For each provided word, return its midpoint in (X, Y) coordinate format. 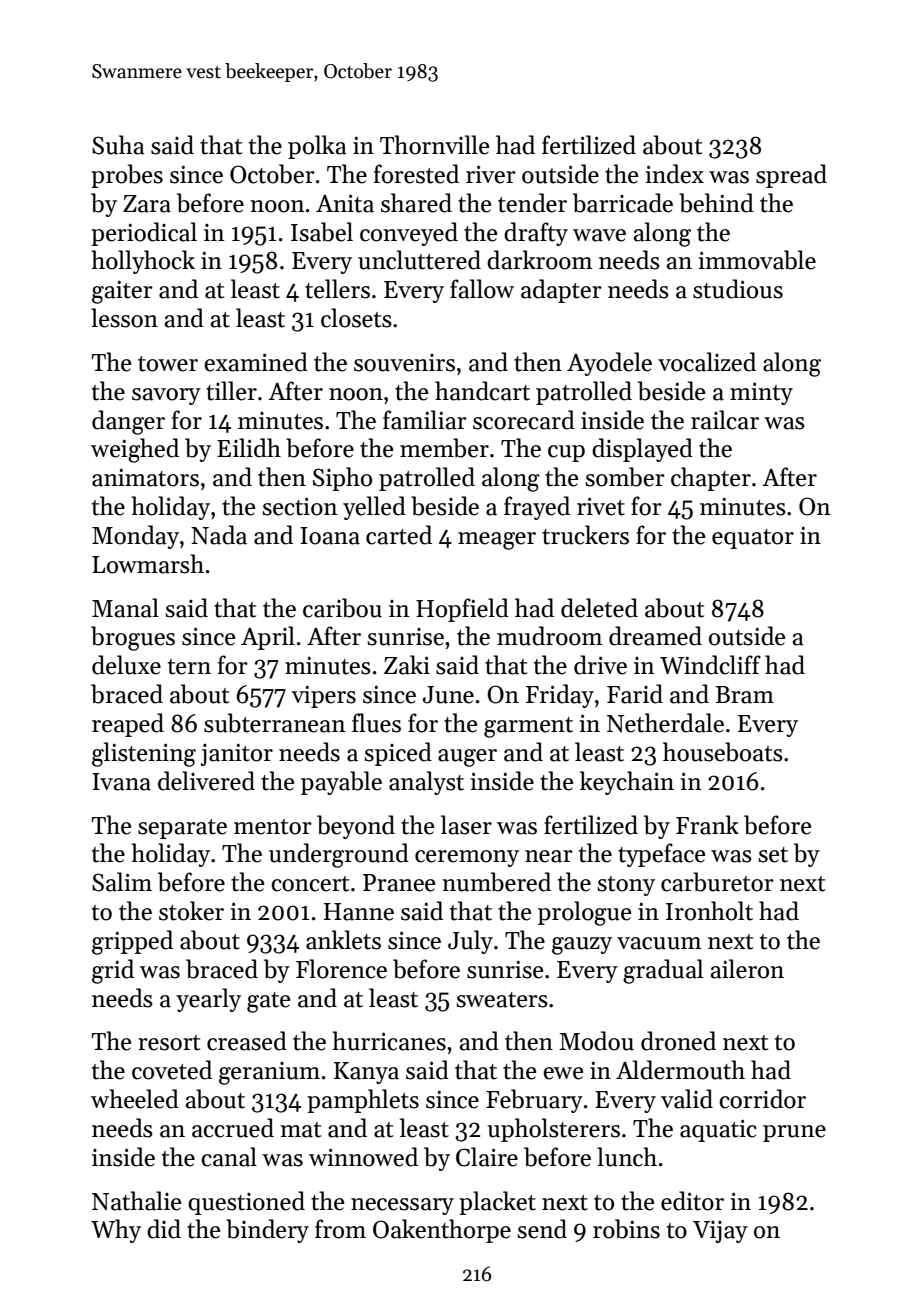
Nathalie (136, 1201)
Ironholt (709, 911)
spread (791, 176)
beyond (356, 827)
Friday (560, 696)
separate (182, 829)
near (549, 856)
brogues (133, 638)
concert (310, 884)
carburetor (717, 882)
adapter (561, 291)
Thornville (434, 145)
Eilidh (249, 448)
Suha (118, 145)
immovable (757, 260)
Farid (635, 694)
